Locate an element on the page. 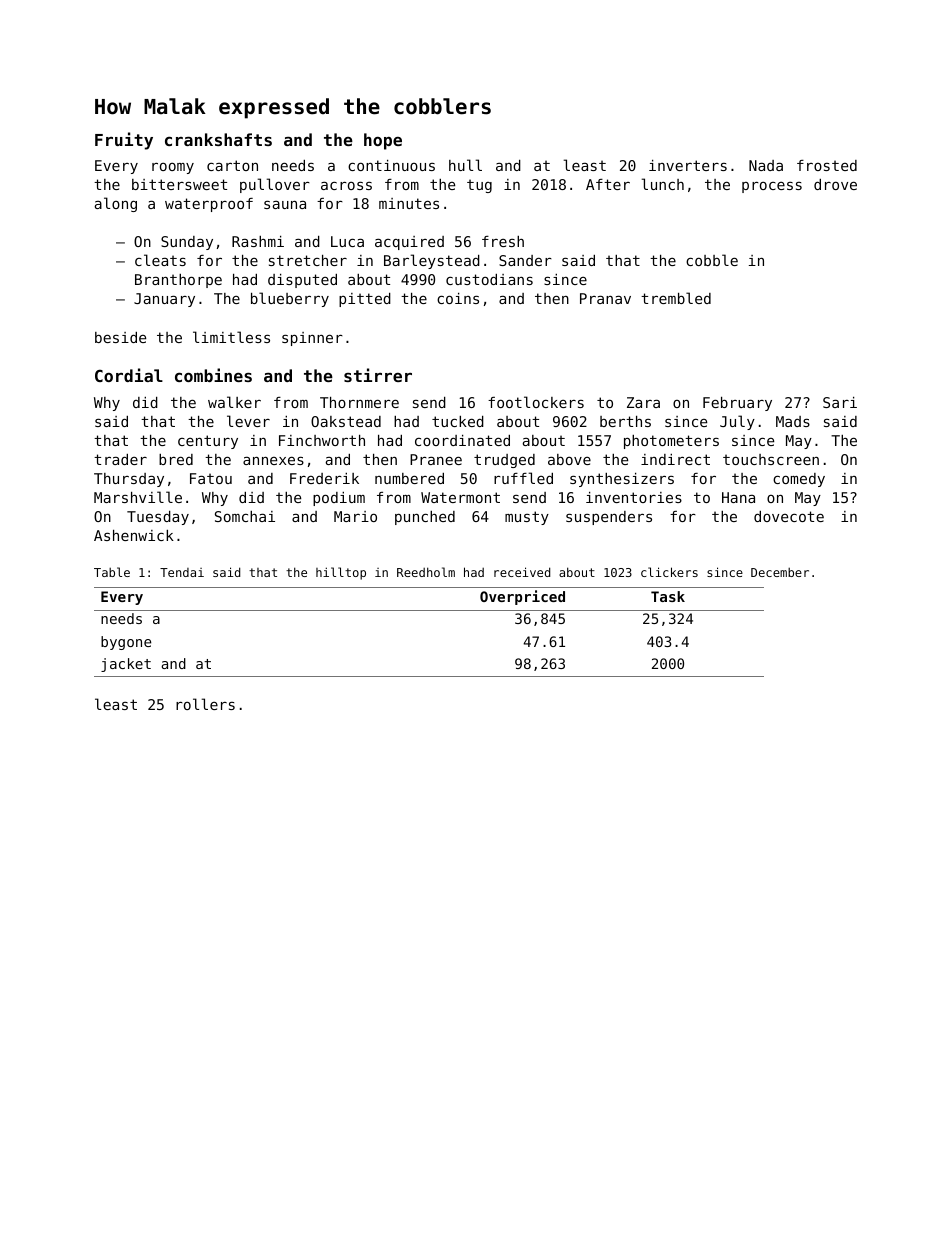  stirrer is located at coordinates (378, 375).
